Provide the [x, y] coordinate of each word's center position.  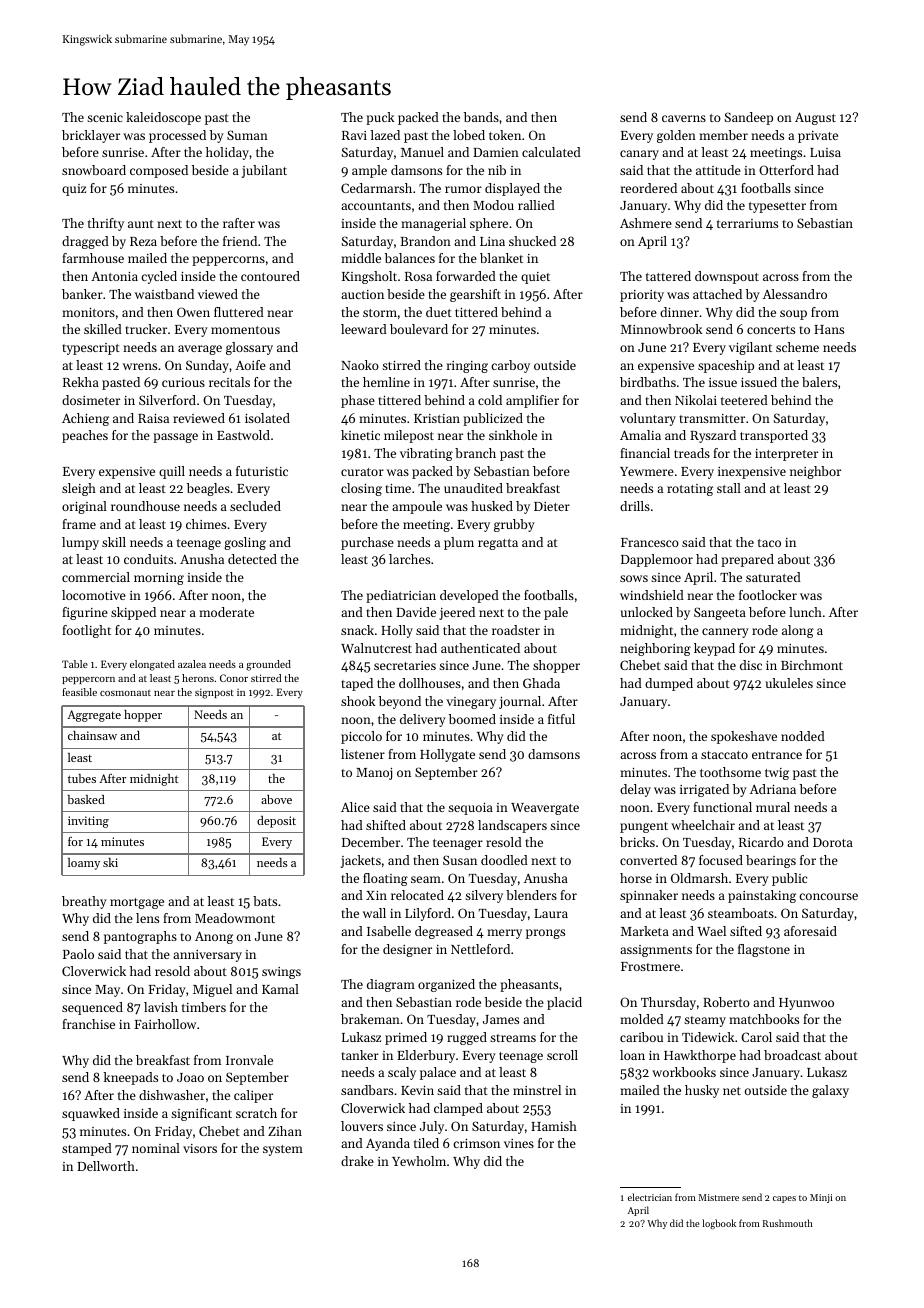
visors [200, 1148]
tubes [82, 778]
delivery [423, 720]
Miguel [212, 990]
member [723, 135]
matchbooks [764, 1019]
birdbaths [648, 382]
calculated [551, 152]
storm [380, 313]
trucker [146, 329]
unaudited [473, 488]
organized [446, 985]
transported [774, 436]
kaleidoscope [163, 118]
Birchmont [812, 665]
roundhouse [145, 506]
